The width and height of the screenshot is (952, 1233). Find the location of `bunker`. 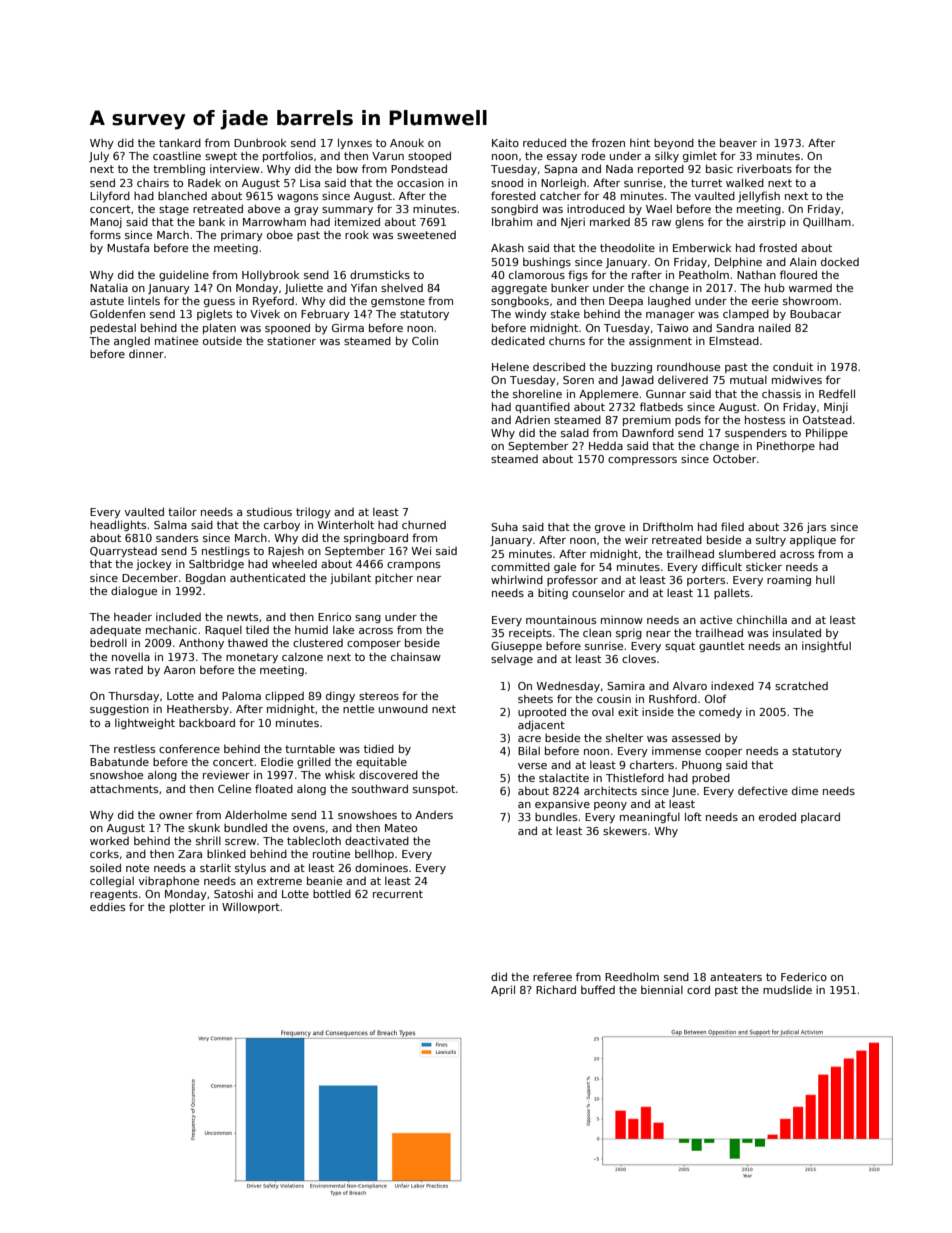

bunker is located at coordinates (570, 287).
